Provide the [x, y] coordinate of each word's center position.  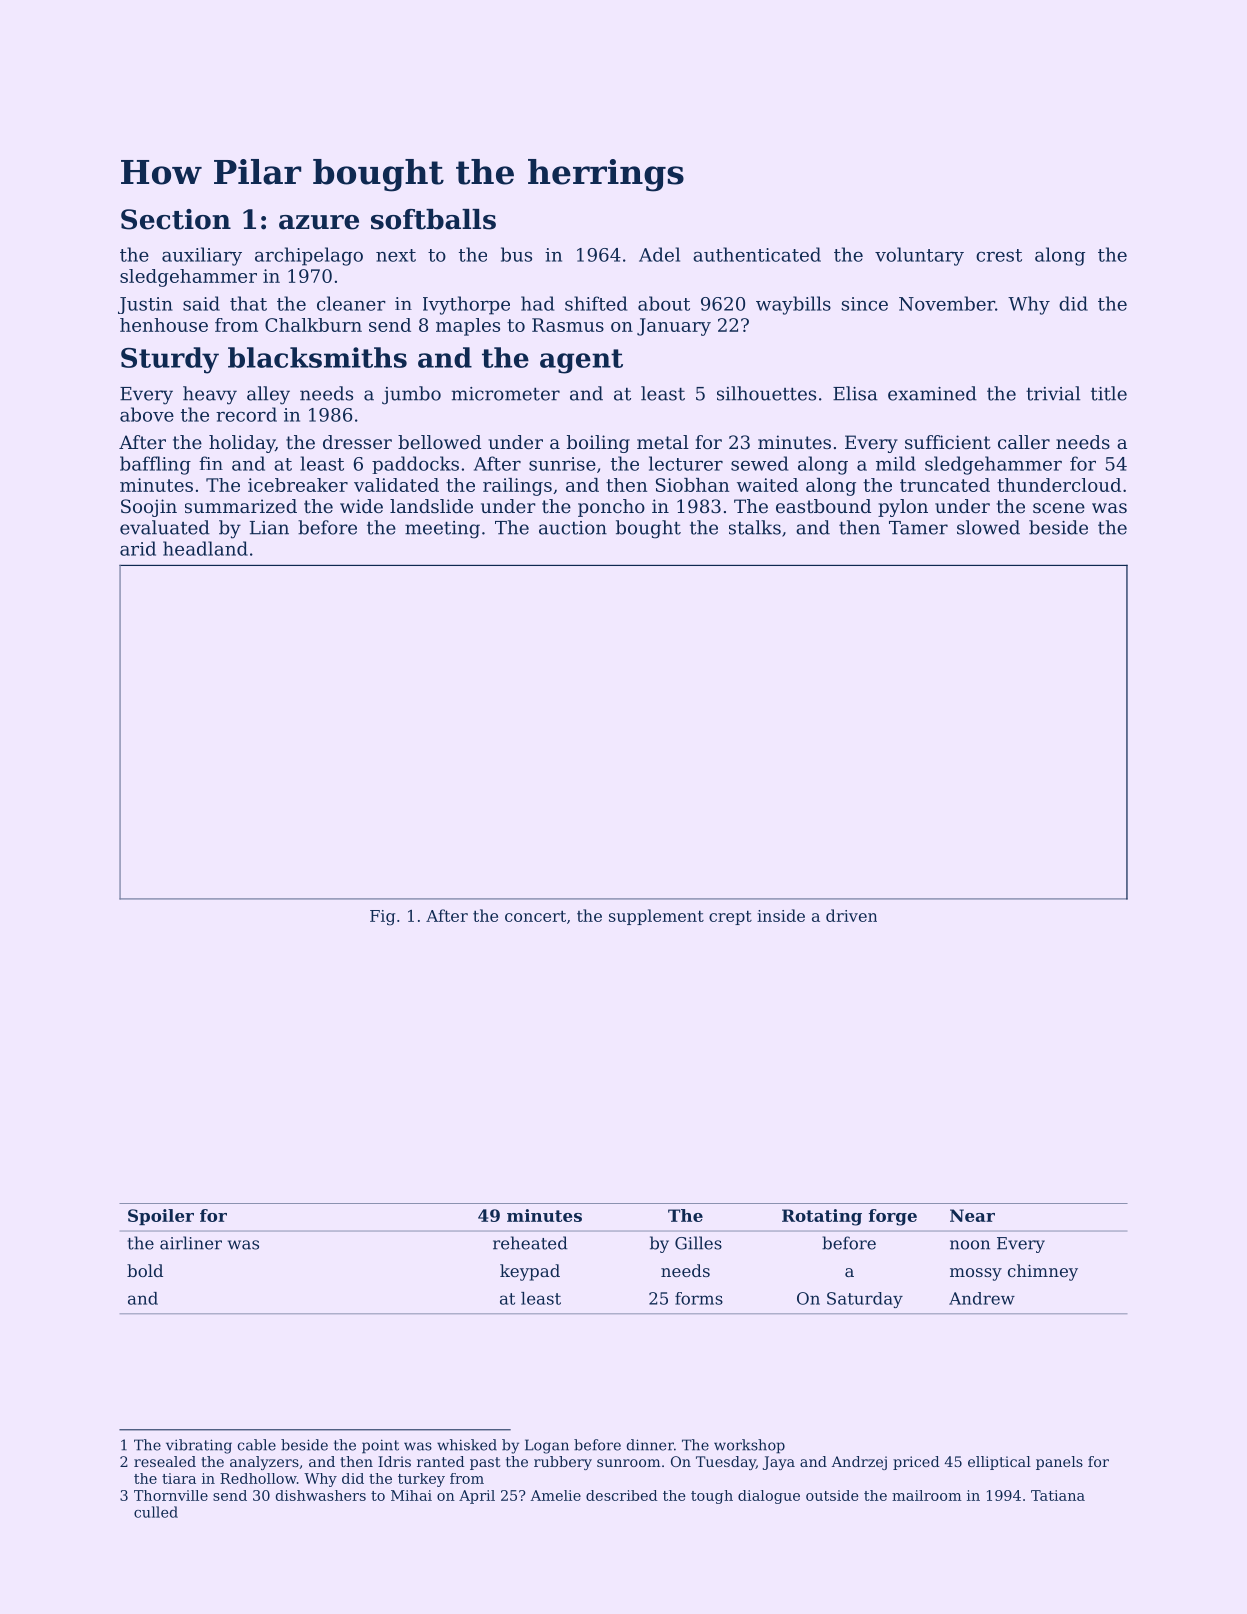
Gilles [698, 1243]
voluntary [919, 256]
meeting [442, 530]
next [396, 255]
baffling [155, 465]
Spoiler [161, 1217]
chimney [1043, 1272]
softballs [433, 219]
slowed [988, 527]
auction [573, 528]
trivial [1053, 393]
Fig [382, 918]
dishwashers [321, 1495]
